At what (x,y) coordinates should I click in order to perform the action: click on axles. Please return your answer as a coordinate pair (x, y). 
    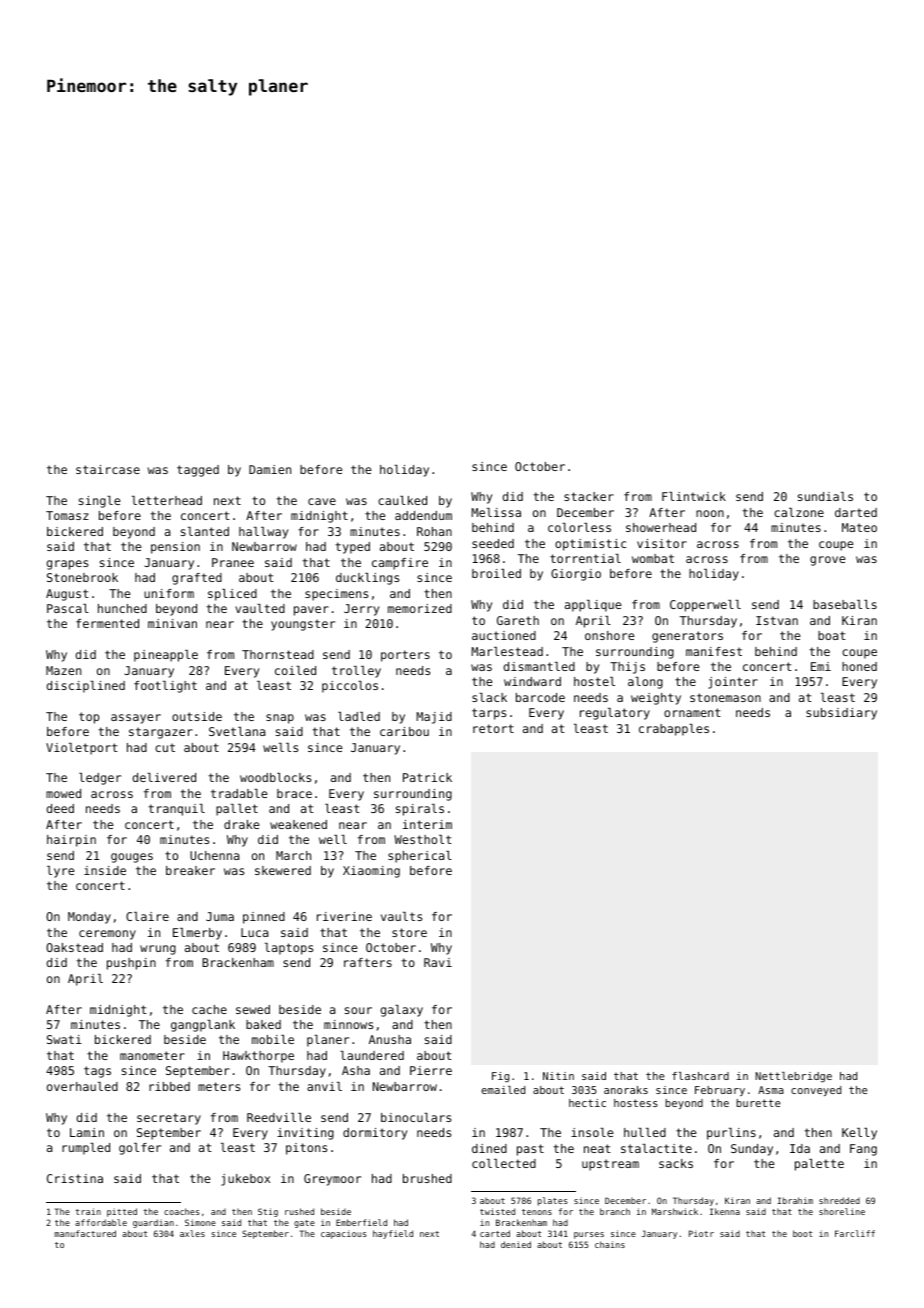
    Looking at the image, I should click on (192, 1233).
